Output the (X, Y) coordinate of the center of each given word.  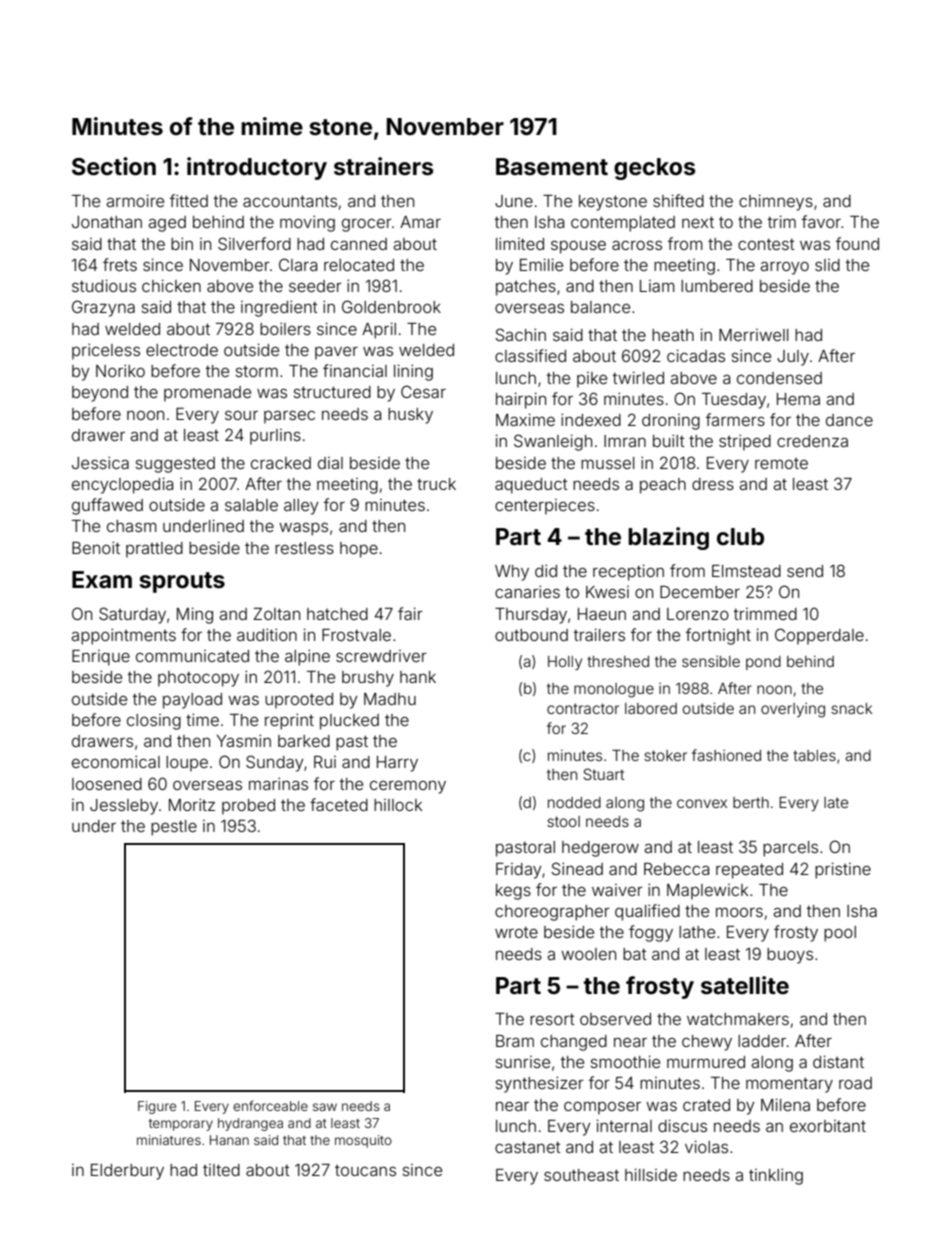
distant (838, 1061)
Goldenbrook (391, 306)
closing (154, 722)
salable (251, 505)
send (805, 571)
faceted (339, 804)
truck (436, 484)
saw (325, 1107)
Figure (157, 1107)
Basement (552, 167)
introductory (257, 168)
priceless (106, 351)
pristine (843, 870)
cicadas (696, 355)
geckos (654, 169)
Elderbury (127, 1172)
